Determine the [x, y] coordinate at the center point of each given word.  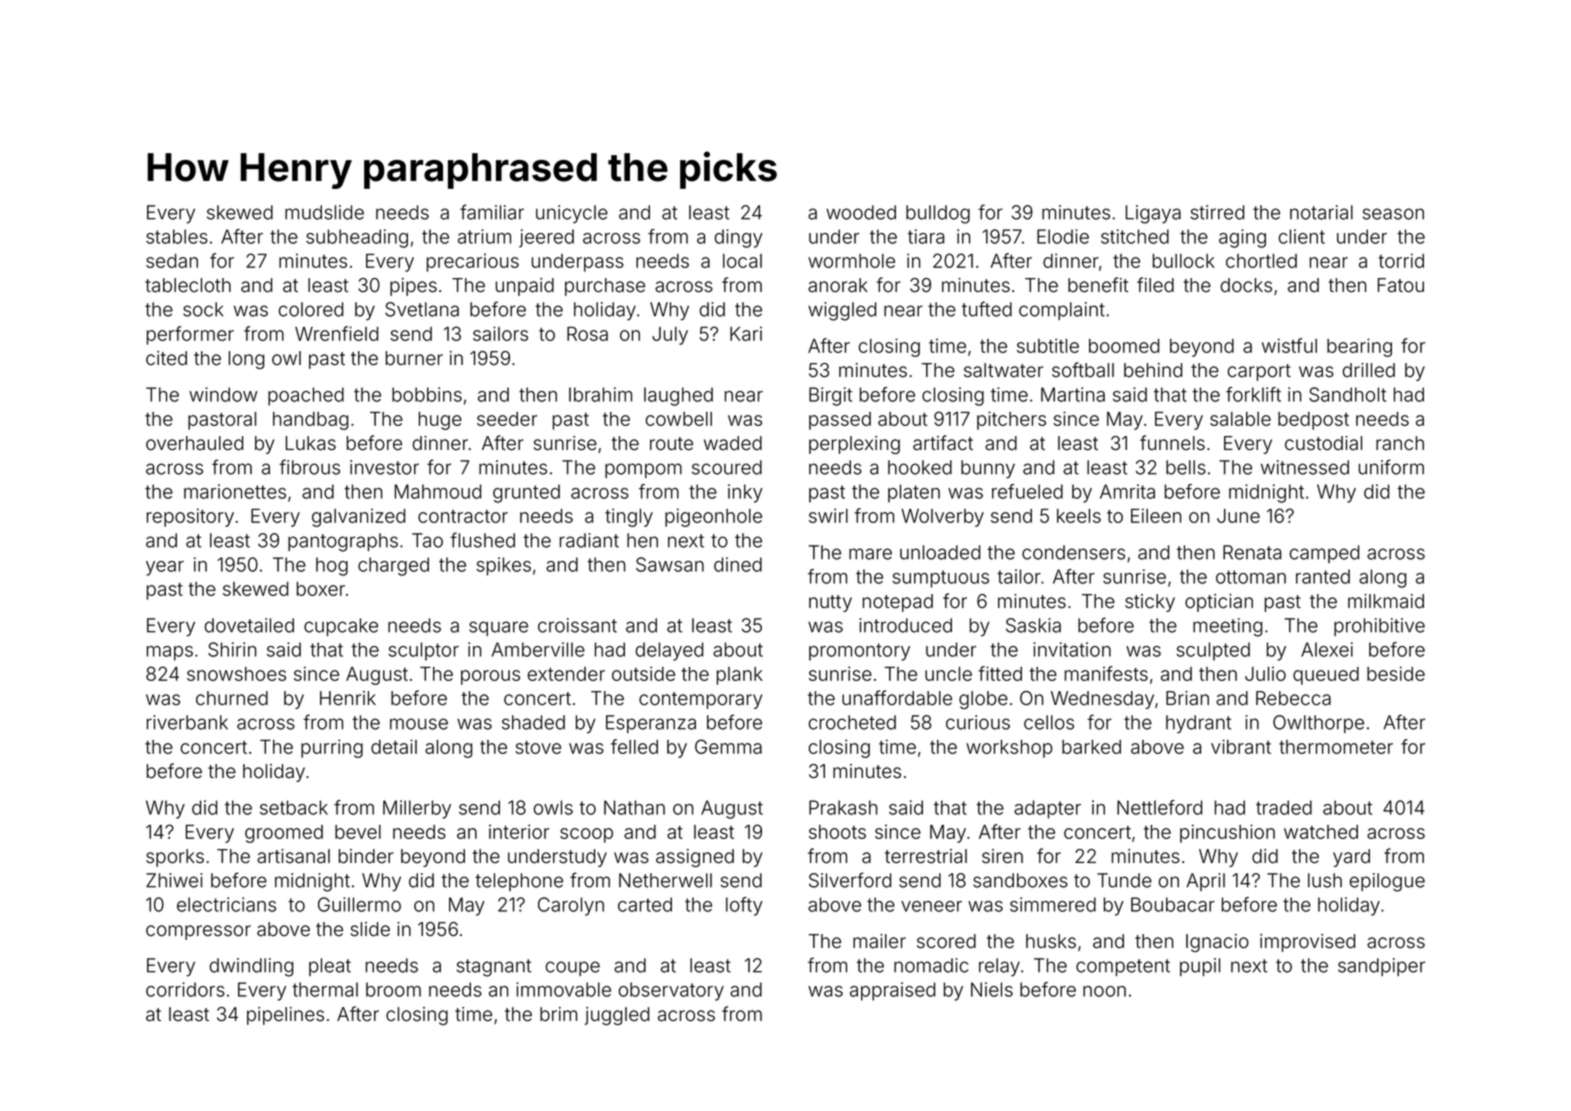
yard [1351, 858]
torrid [1401, 260]
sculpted [1213, 651]
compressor [198, 932]
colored [311, 309]
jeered [546, 238]
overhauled [194, 443]
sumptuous [940, 579]
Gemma [728, 746]
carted [645, 904]
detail [394, 746]
